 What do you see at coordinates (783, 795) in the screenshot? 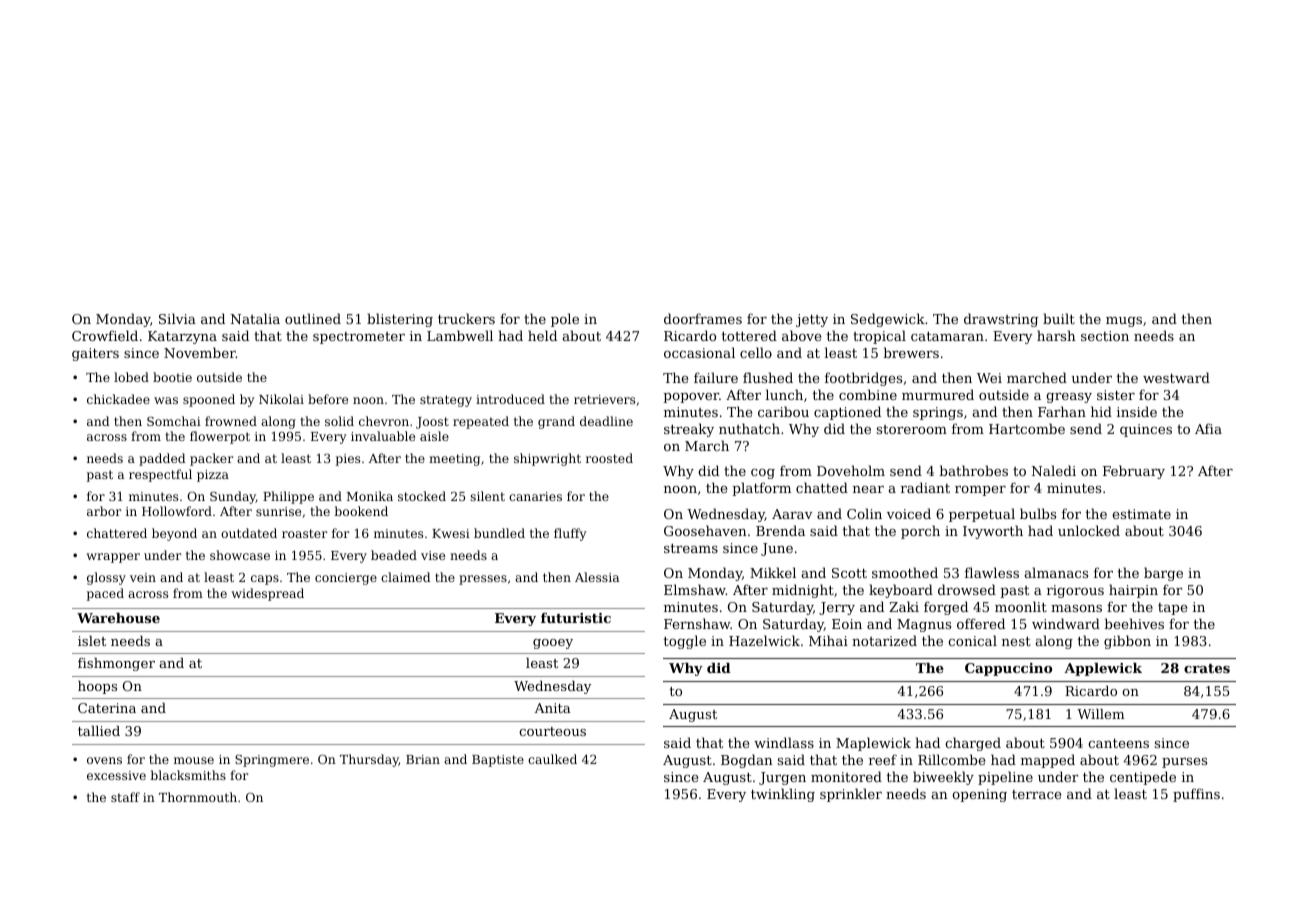
I see `twinkling` at bounding box center [783, 795].
